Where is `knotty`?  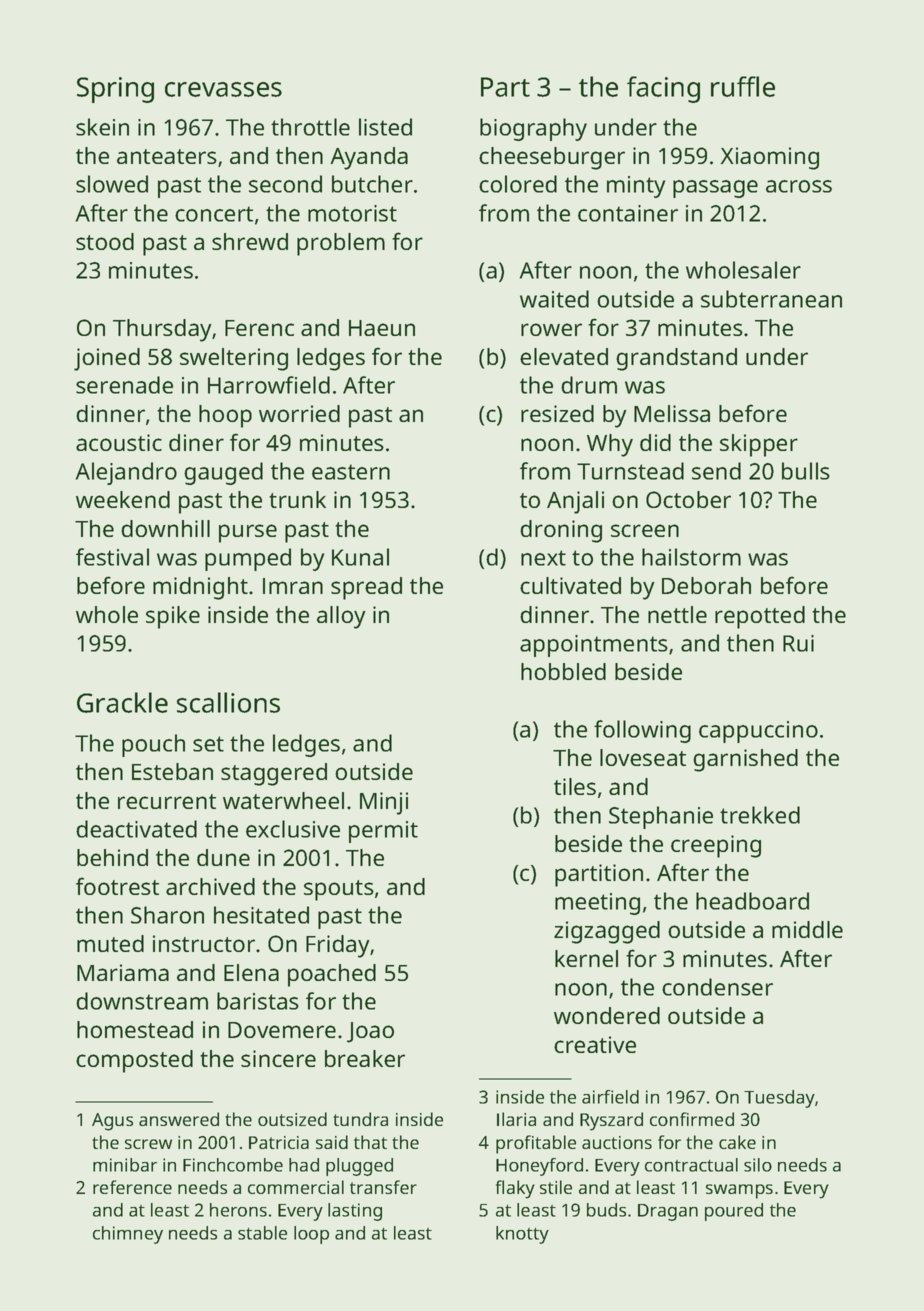
knotty is located at coordinates (522, 1235).
